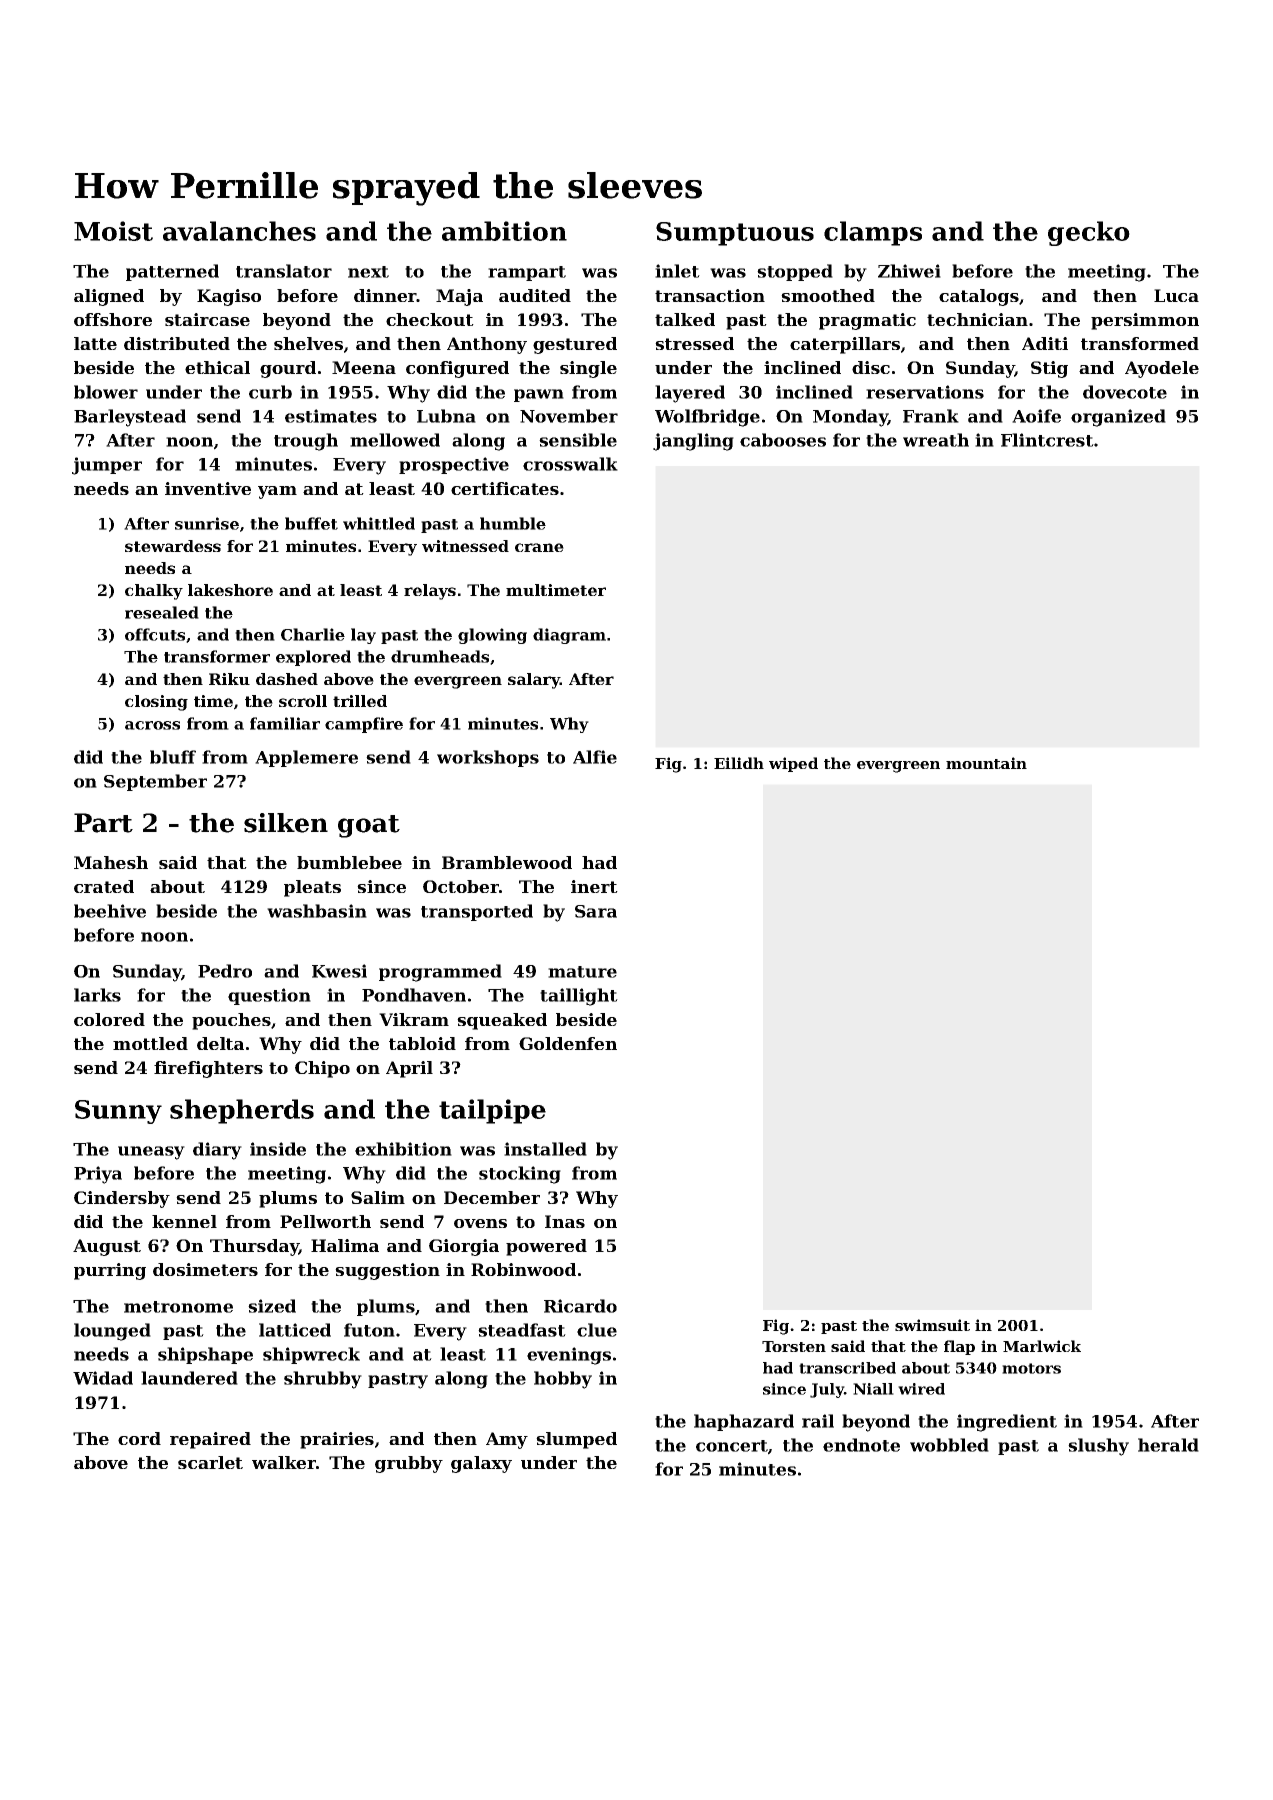 Image resolution: width=1273 pixels, height=1800 pixels. What do you see at coordinates (504, 231) in the screenshot?
I see `ambition` at bounding box center [504, 231].
